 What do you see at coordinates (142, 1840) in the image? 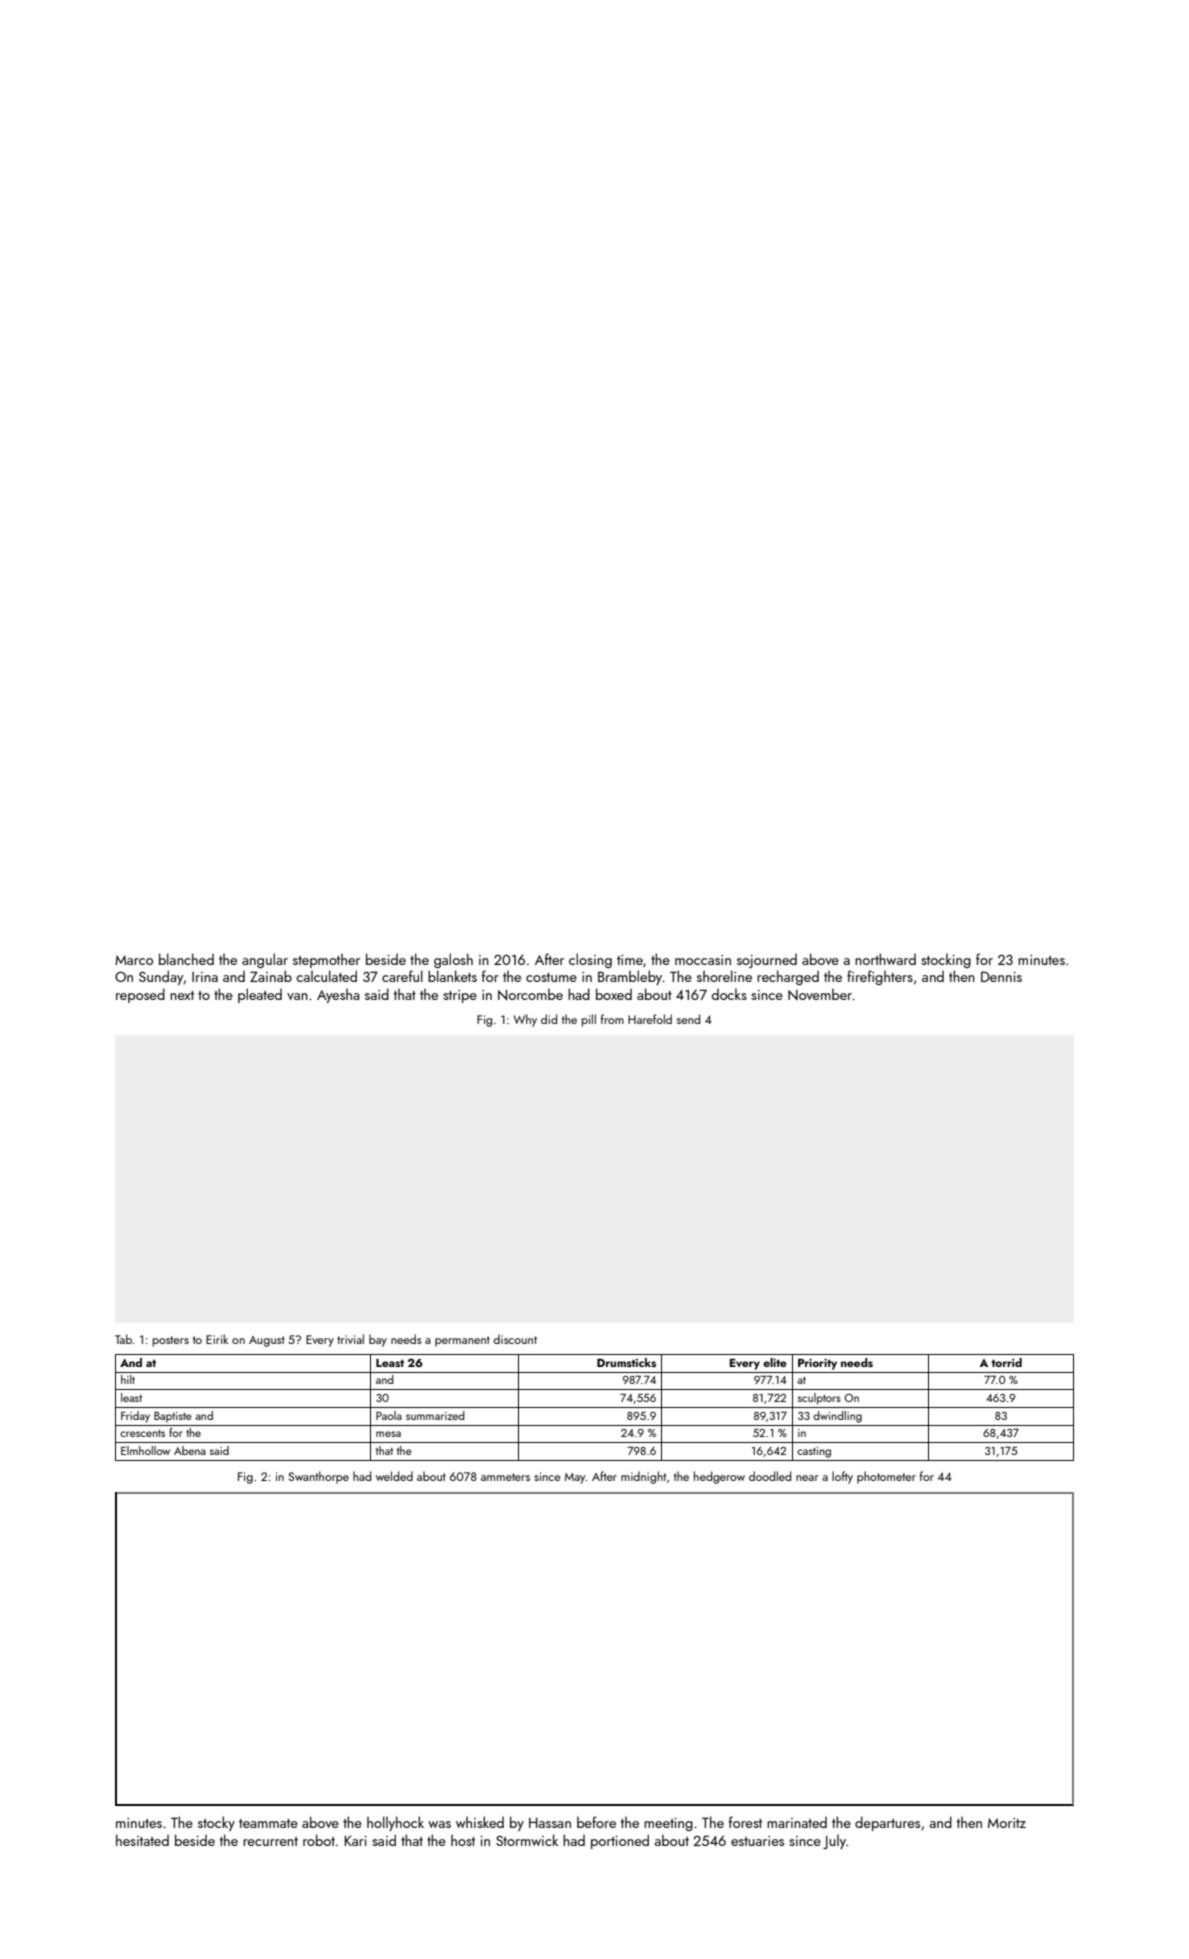
I see `hesitated` at bounding box center [142, 1840].
